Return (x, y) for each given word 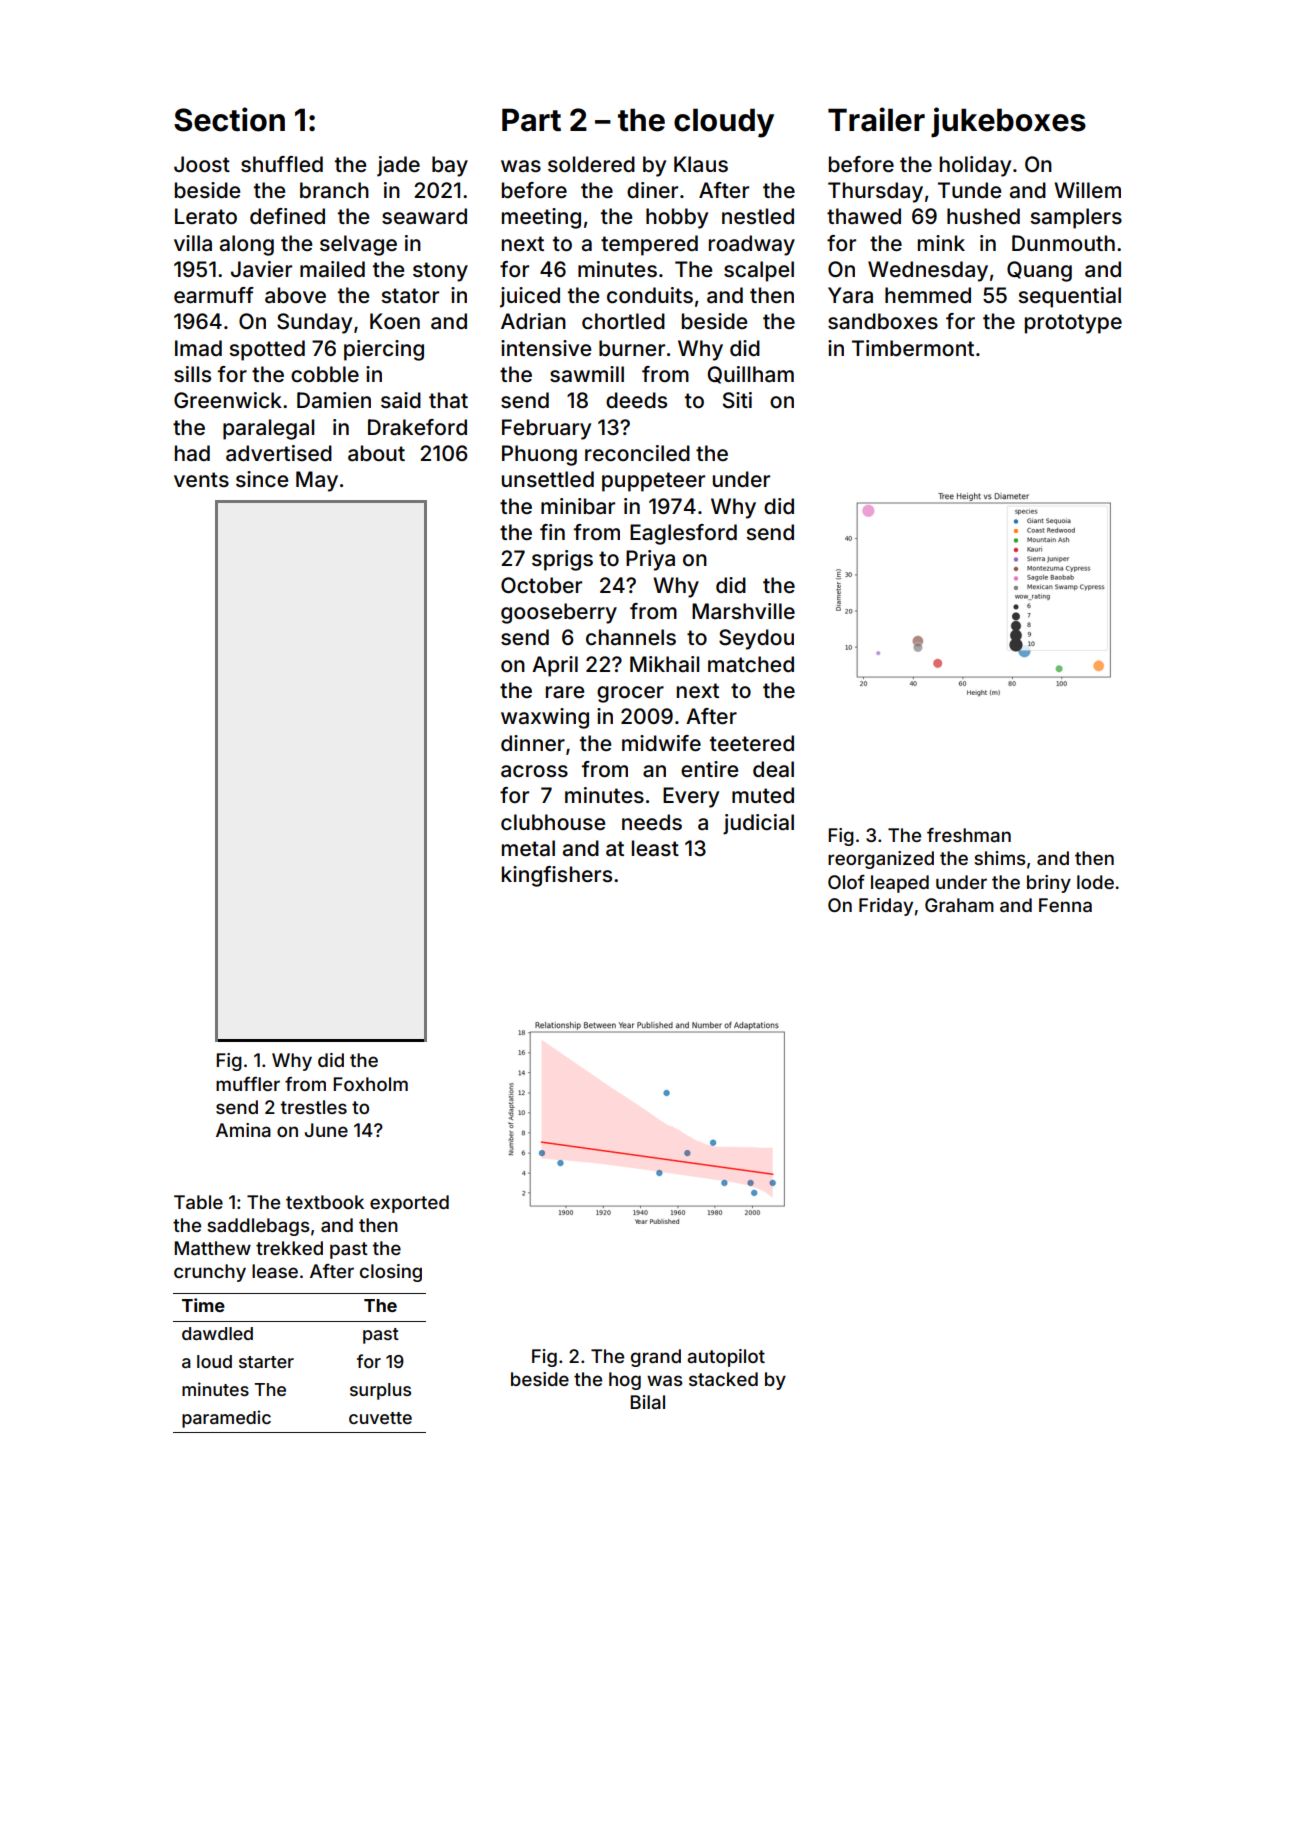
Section (229, 119)
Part (531, 120)
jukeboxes (1008, 122)
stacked (723, 1379)
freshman (969, 835)
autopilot (726, 1358)
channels (631, 637)
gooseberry (559, 613)
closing (391, 1273)
